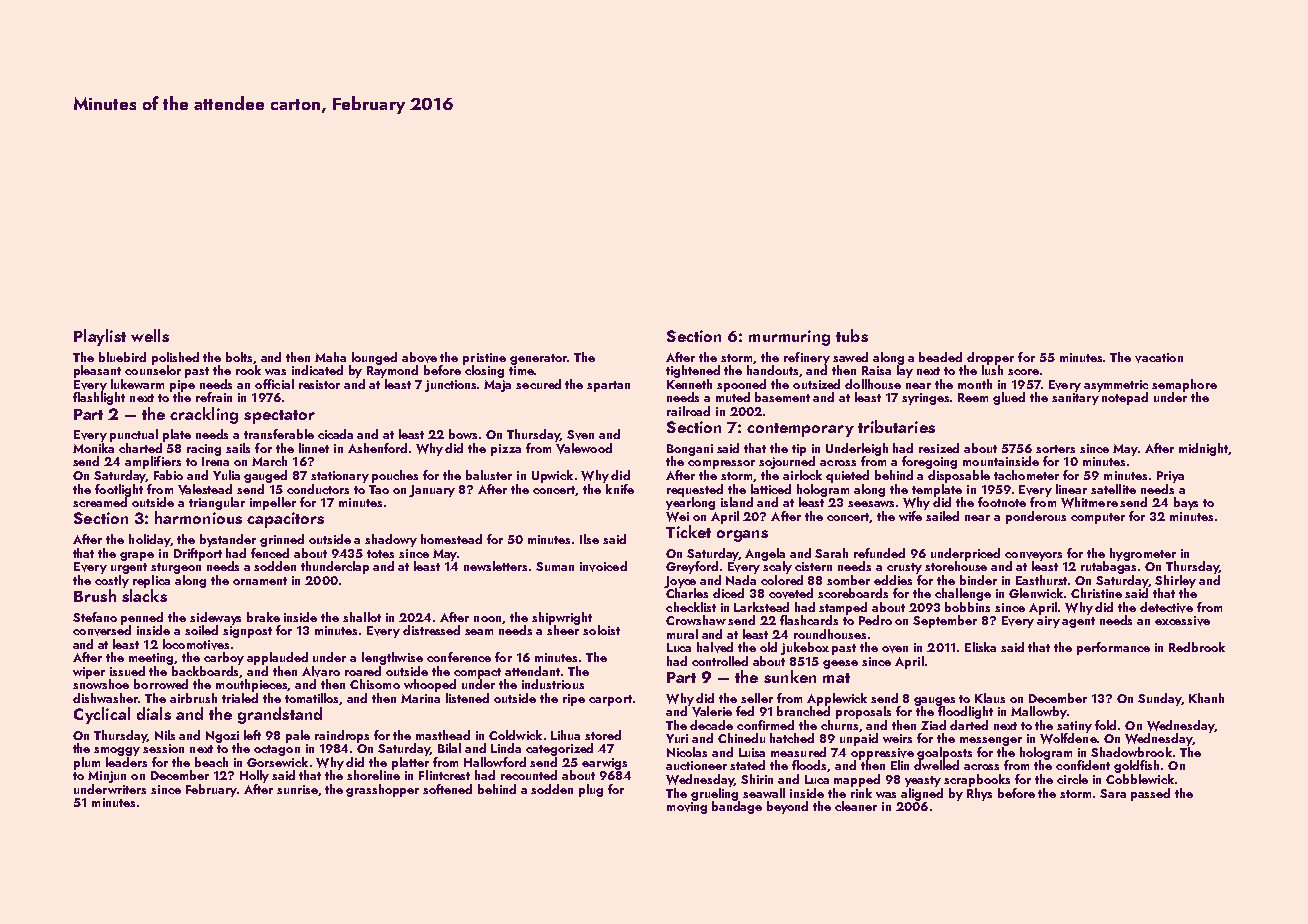  Describe the element at coordinates (165, 735) in the image. I see `Nils` at that location.
